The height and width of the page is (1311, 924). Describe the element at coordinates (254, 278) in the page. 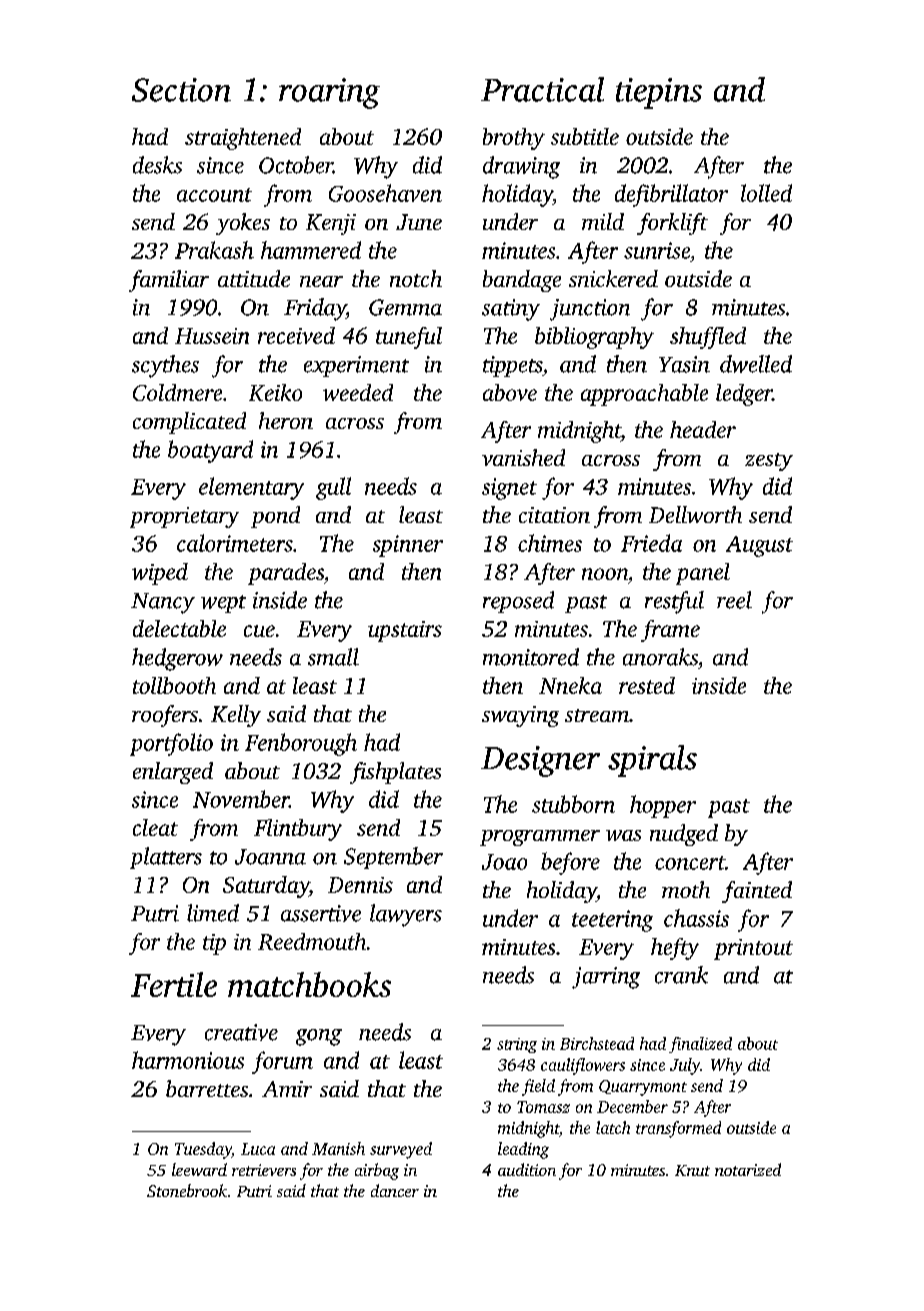

I see `attitude` at that location.
